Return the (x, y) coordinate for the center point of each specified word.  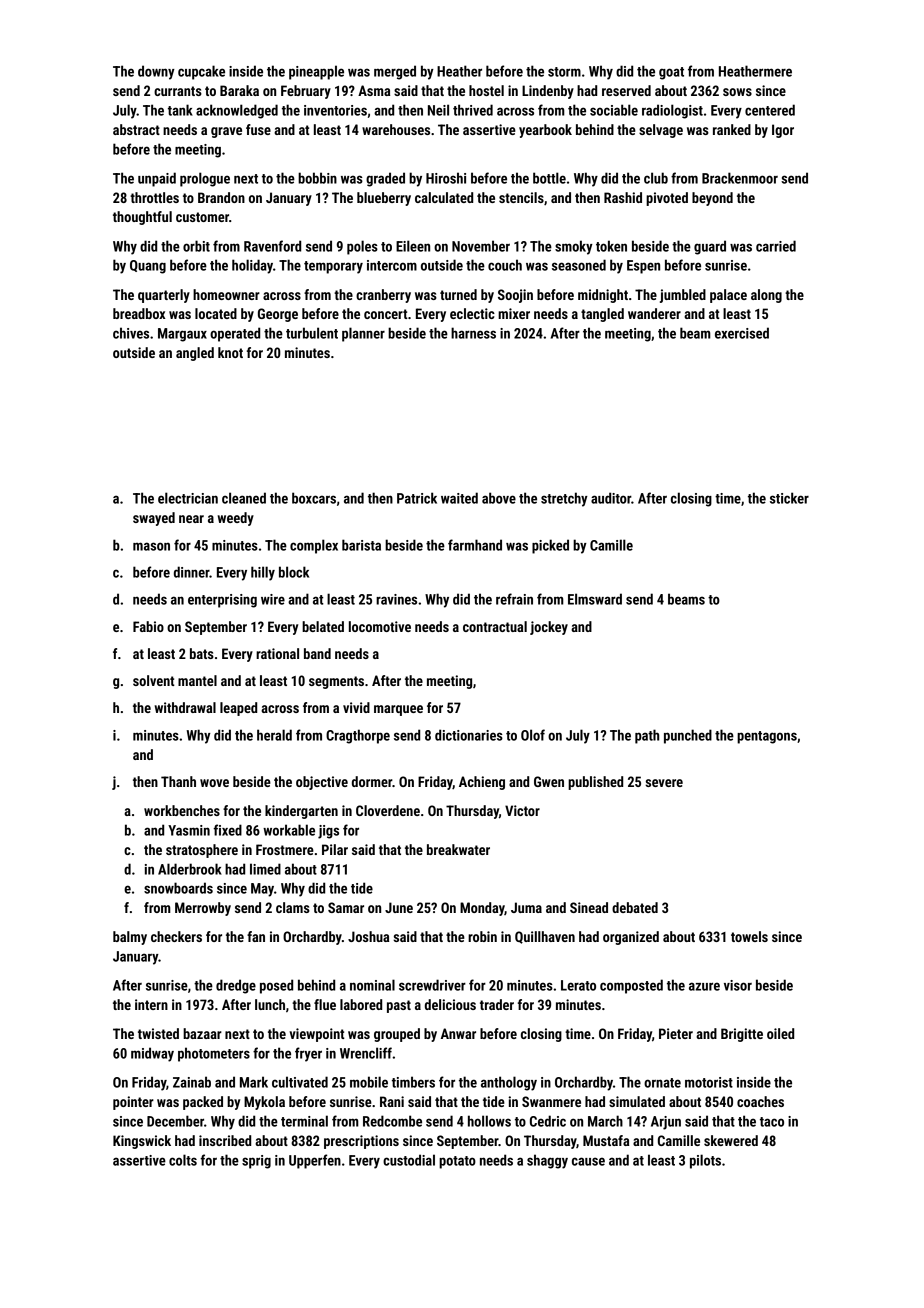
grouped (397, 1035)
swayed (154, 519)
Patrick (417, 498)
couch (505, 265)
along (766, 296)
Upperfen (315, 1161)
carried (776, 246)
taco (772, 1122)
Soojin (515, 296)
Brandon (221, 197)
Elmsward (595, 599)
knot (230, 352)
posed (276, 986)
